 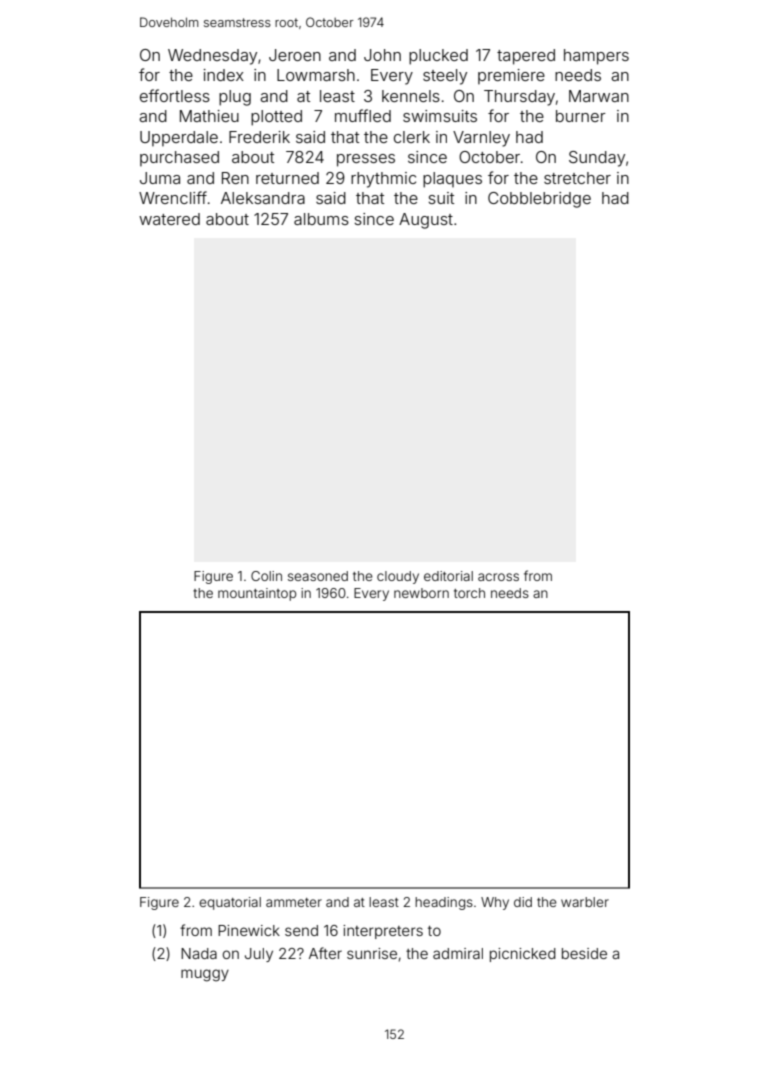 What do you see at coordinates (469, 593) in the screenshot?
I see `torch` at bounding box center [469, 593].
